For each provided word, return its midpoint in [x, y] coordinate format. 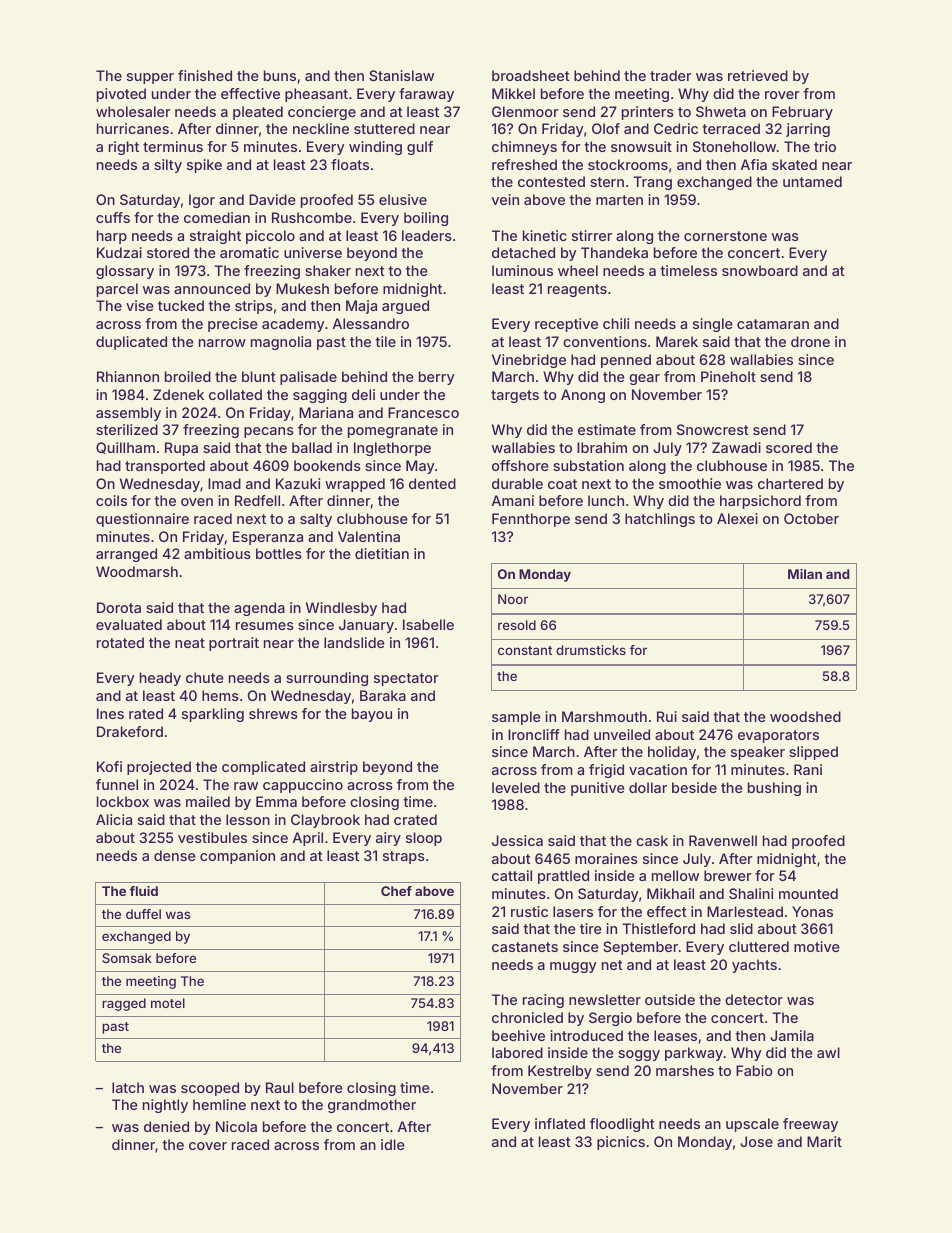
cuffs [113, 217]
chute [205, 677]
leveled [516, 787]
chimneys [524, 148]
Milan [805, 574]
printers [648, 113]
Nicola [236, 1126]
